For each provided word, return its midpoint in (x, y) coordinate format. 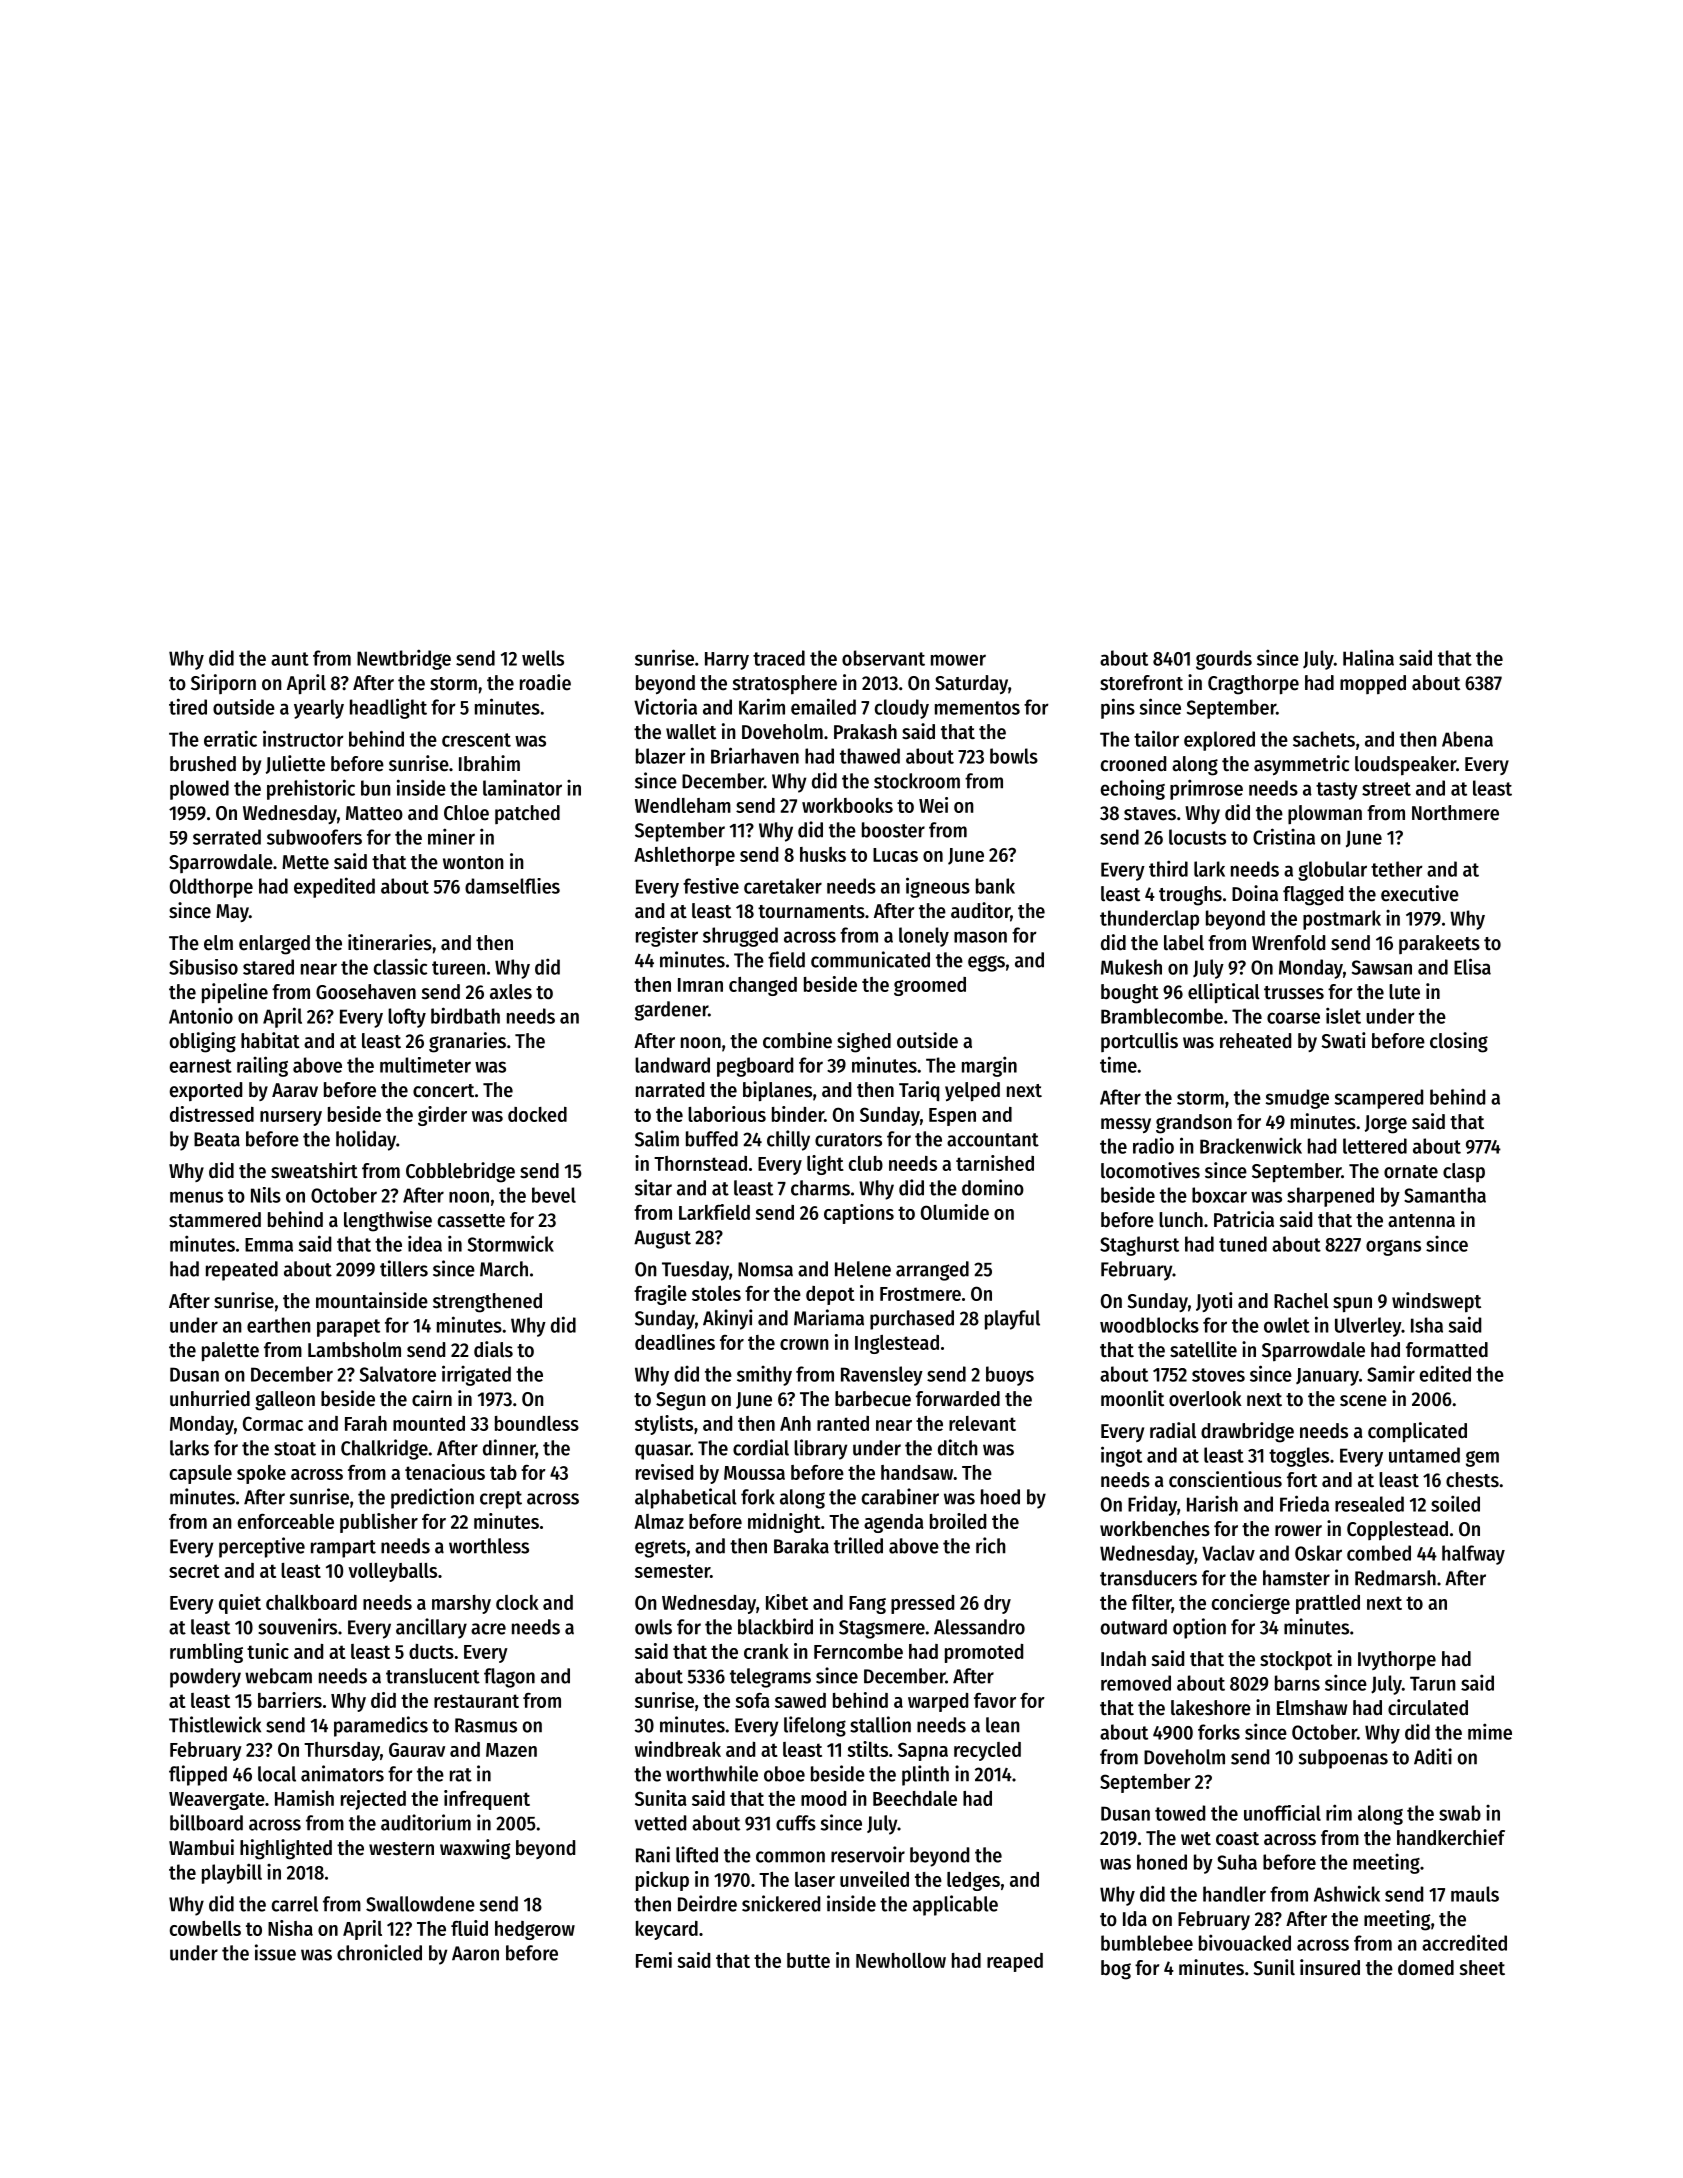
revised (664, 1472)
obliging (203, 1042)
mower (958, 660)
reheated (1255, 1041)
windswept (1436, 1302)
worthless (489, 1546)
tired (188, 706)
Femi (654, 1960)
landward (672, 1065)
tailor (1156, 738)
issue (275, 1952)
